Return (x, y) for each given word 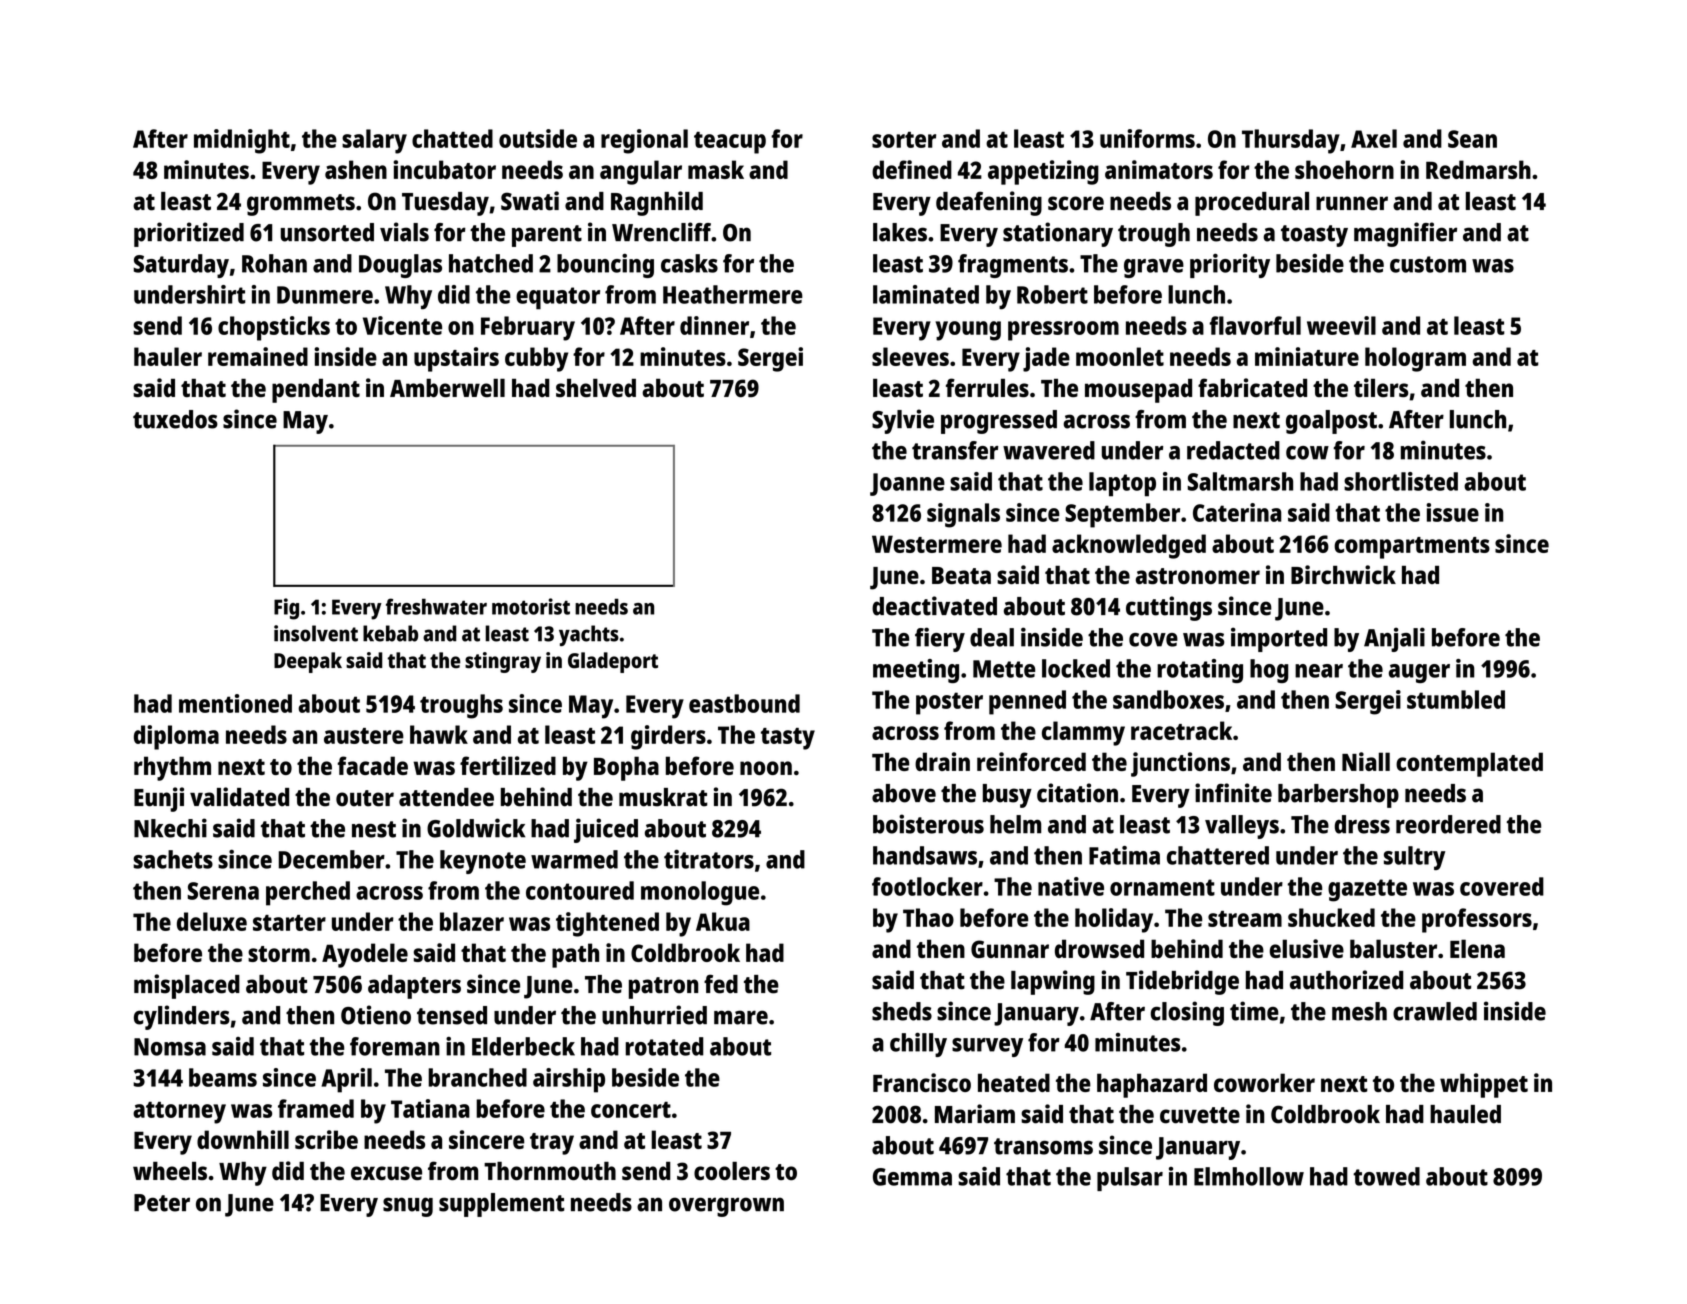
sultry (1414, 858)
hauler (168, 356)
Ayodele (365, 955)
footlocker (927, 886)
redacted (1233, 450)
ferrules (987, 387)
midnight (242, 141)
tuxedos (175, 419)
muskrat (663, 797)
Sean (1472, 139)
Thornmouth (550, 1171)
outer (365, 798)
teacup (730, 142)
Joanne (907, 484)
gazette (1367, 890)
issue (1453, 512)
